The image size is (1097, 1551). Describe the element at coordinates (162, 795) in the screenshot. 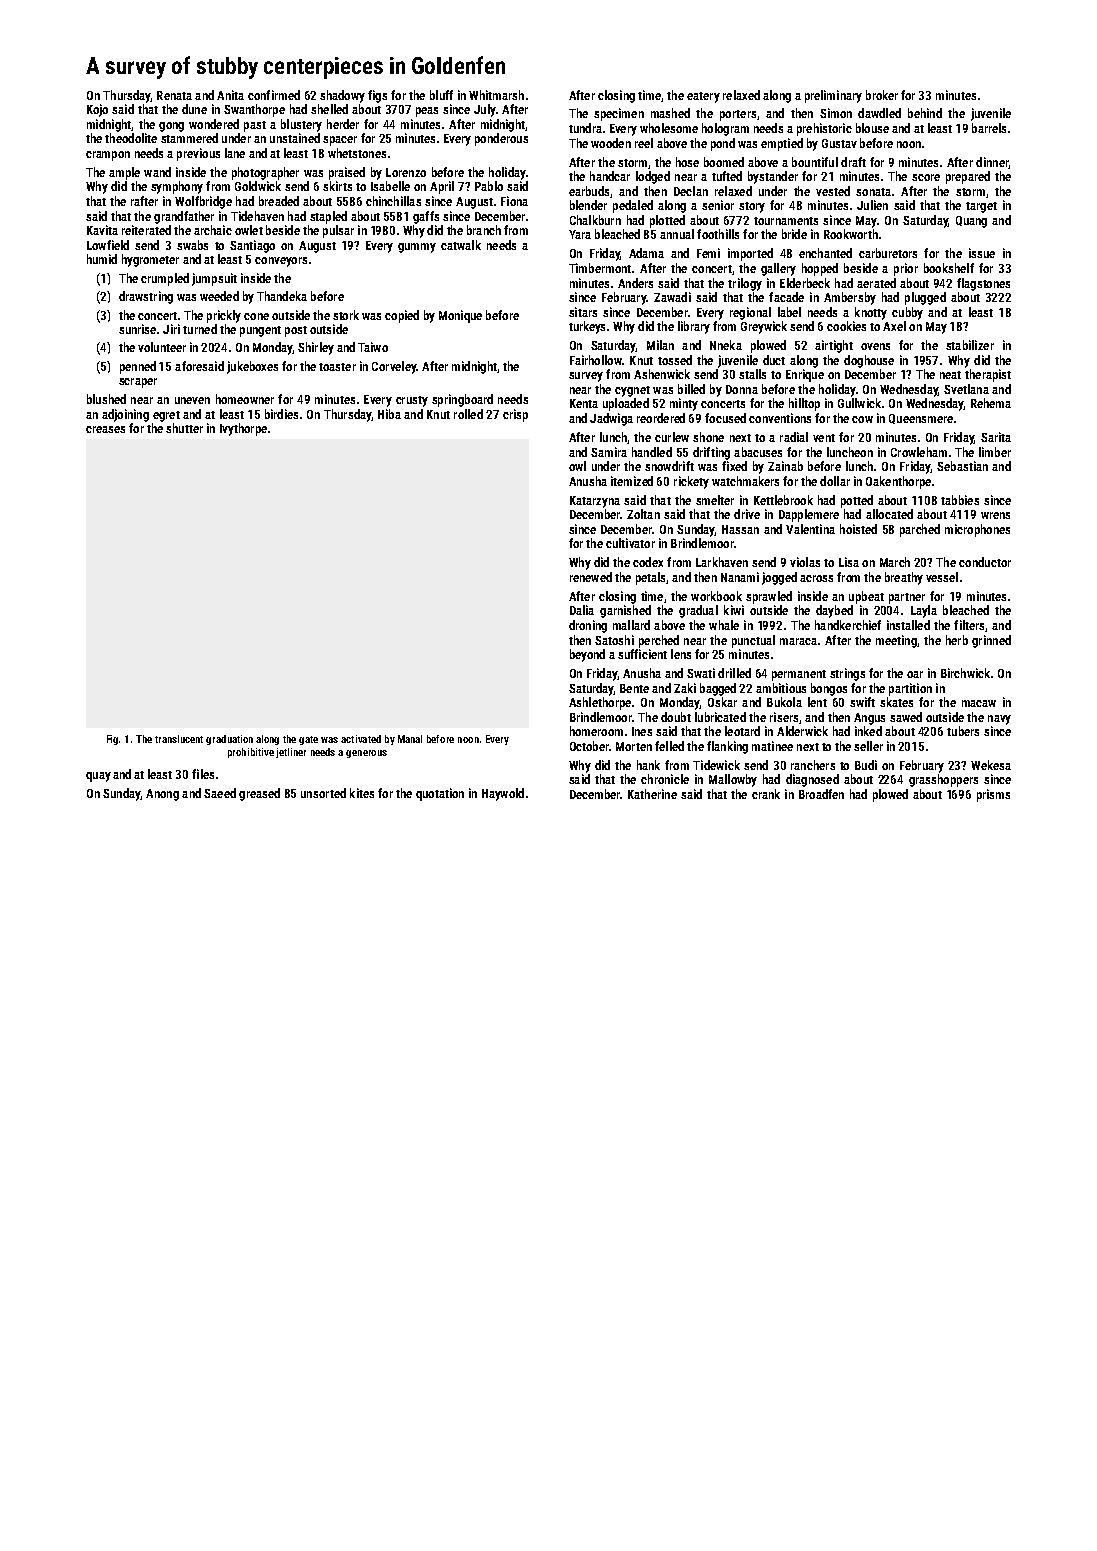

I see `Anong` at that location.
